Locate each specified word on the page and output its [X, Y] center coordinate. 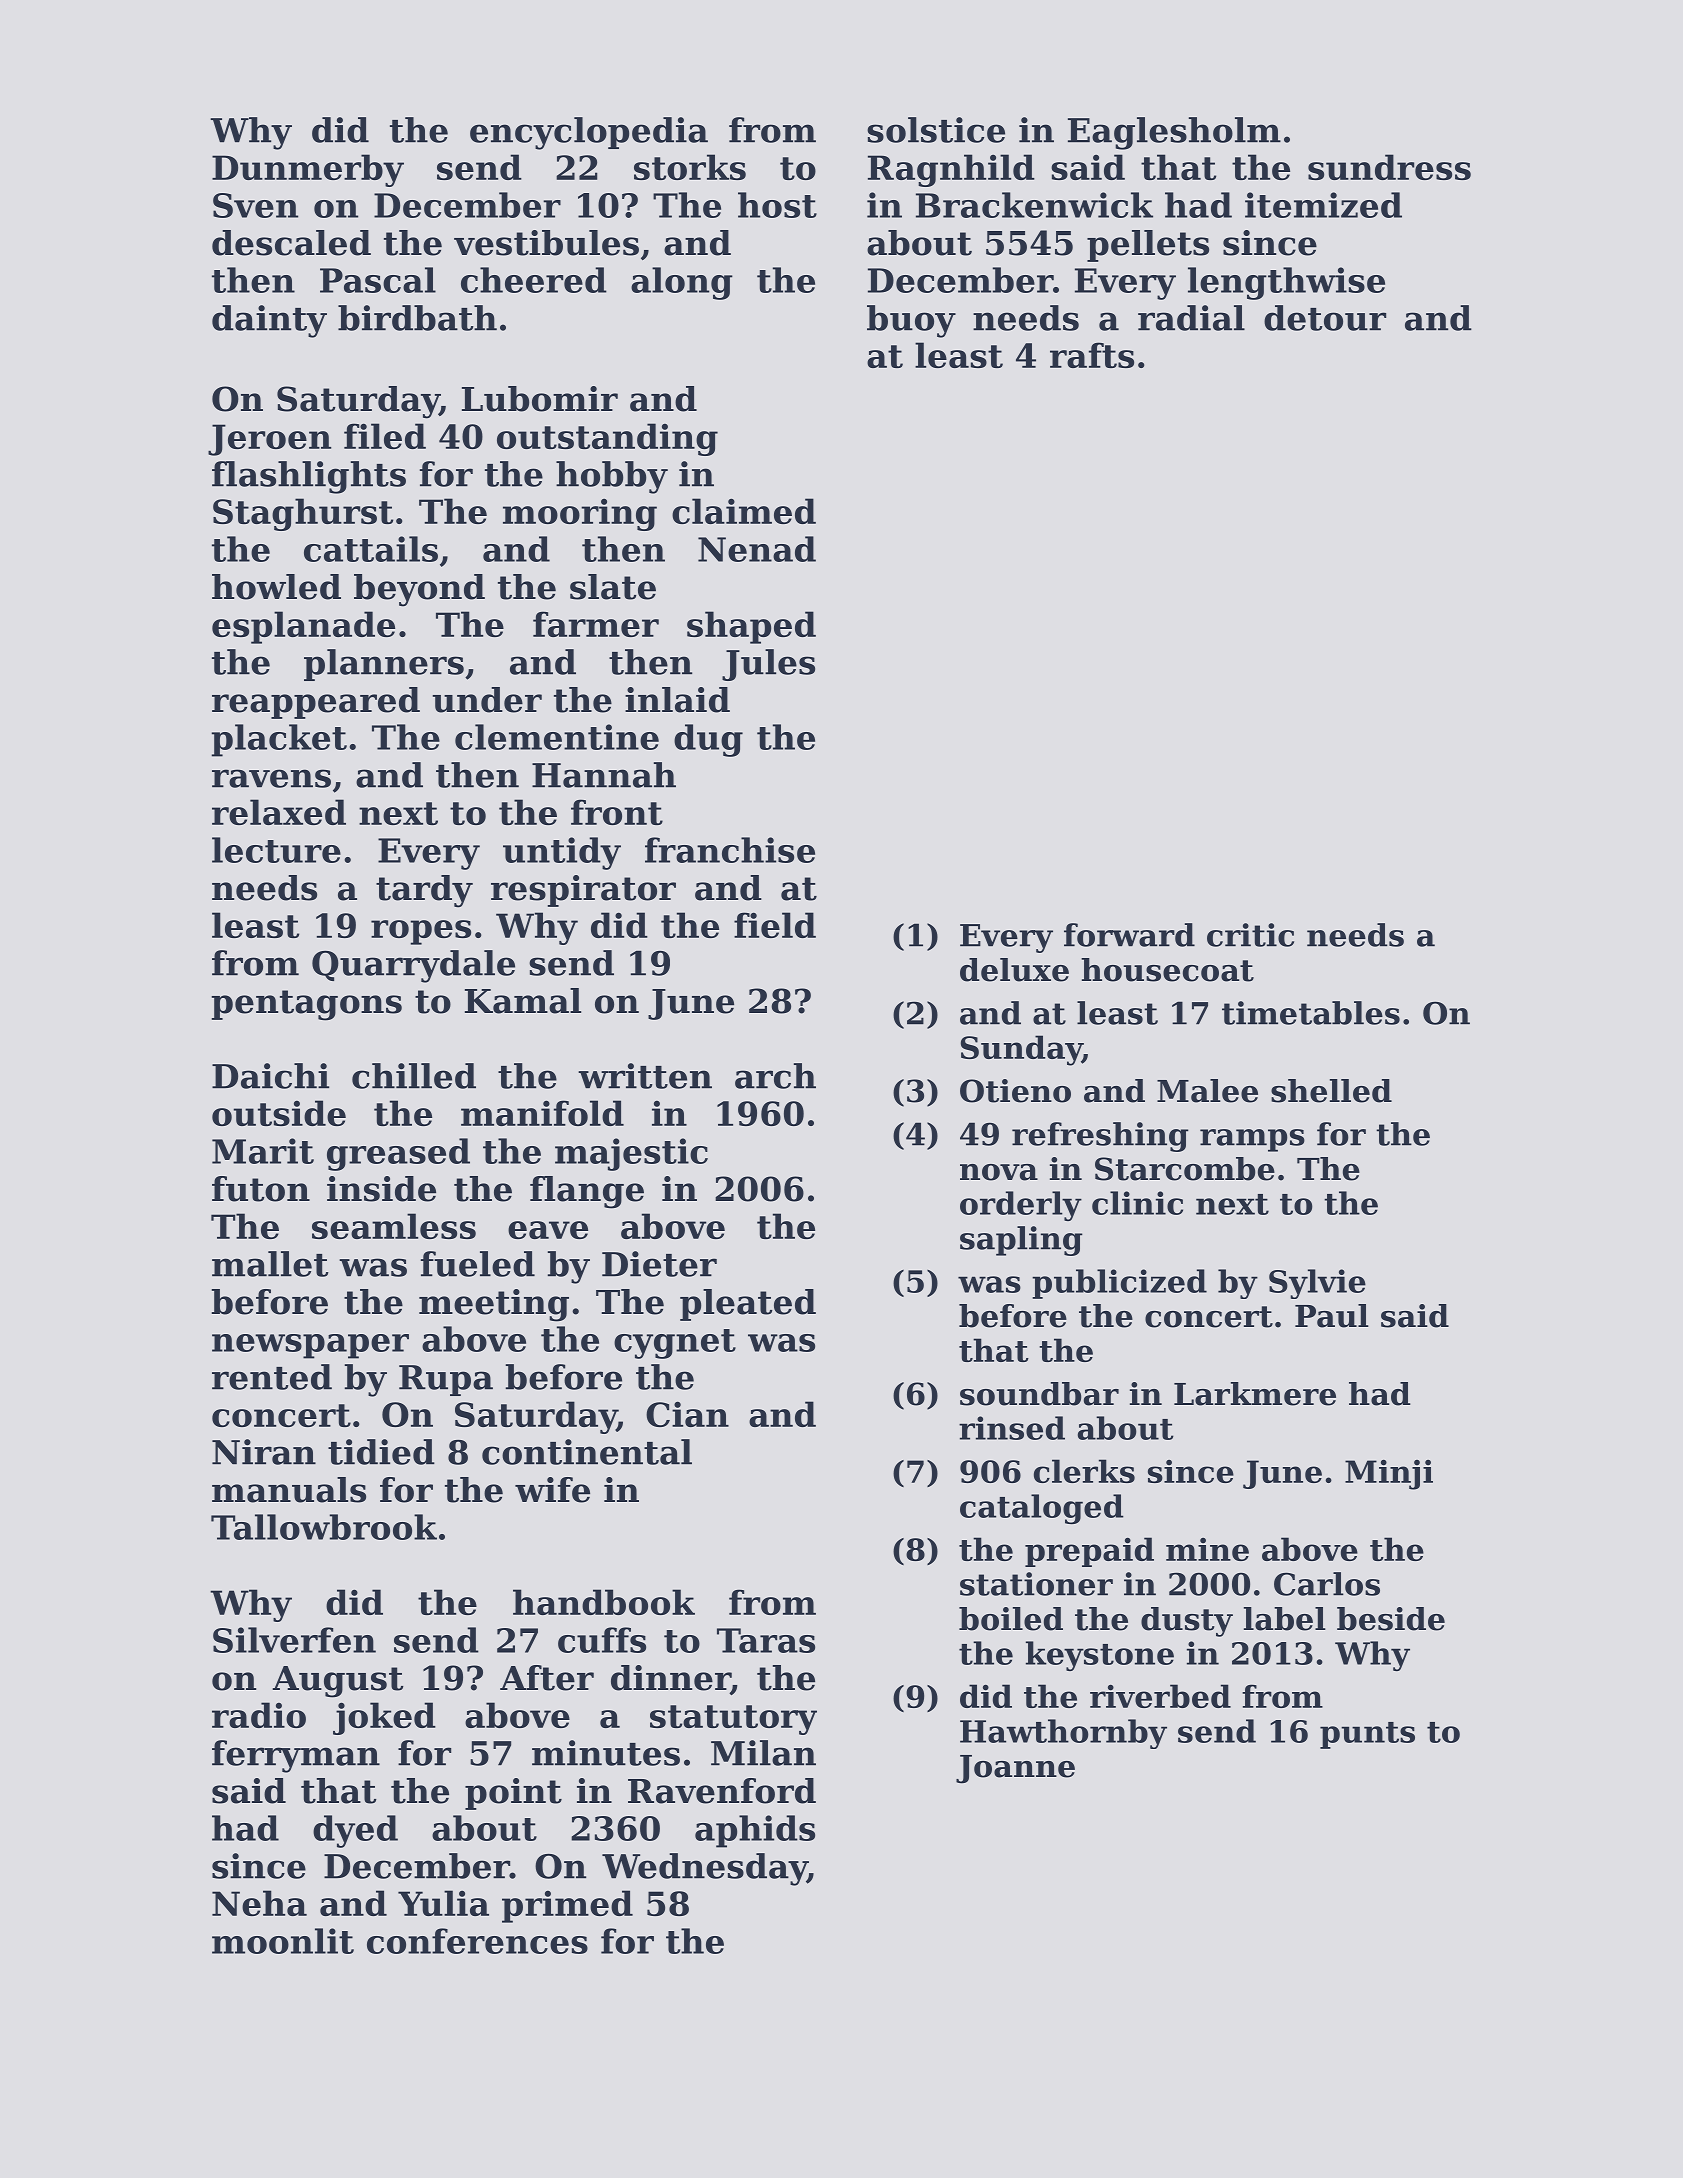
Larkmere [1255, 1394]
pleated [748, 1305]
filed [385, 436]
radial [1191, 318]
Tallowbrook [324, 1527]
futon [261, 1189]
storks [690, 167]
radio [259, 1715]
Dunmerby [308, 170]
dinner [671, 1679]
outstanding [607, 439]
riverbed [1160, 1696]
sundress [1389, 167]
